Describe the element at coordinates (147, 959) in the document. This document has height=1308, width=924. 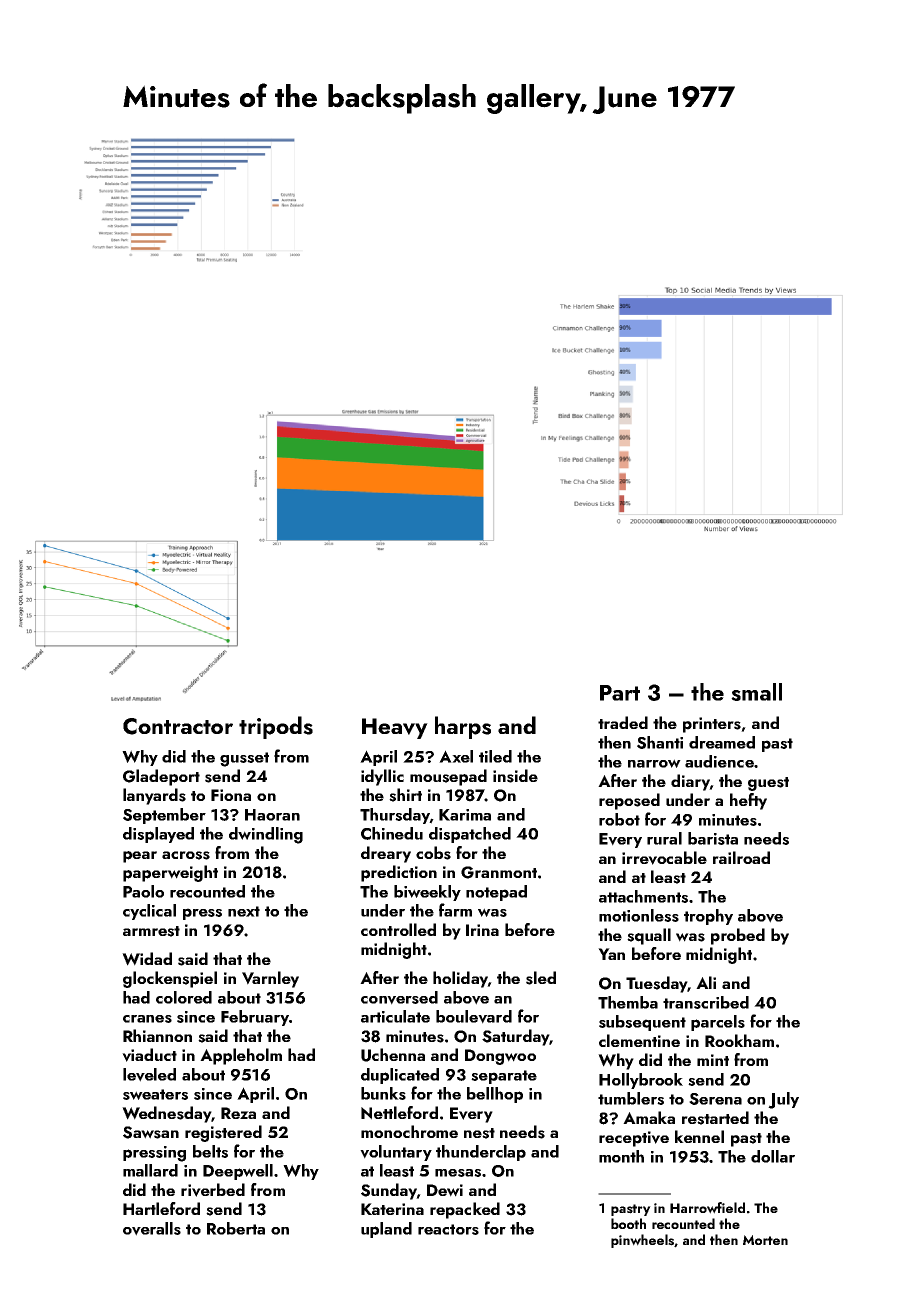
I see `Widad` at that location.
